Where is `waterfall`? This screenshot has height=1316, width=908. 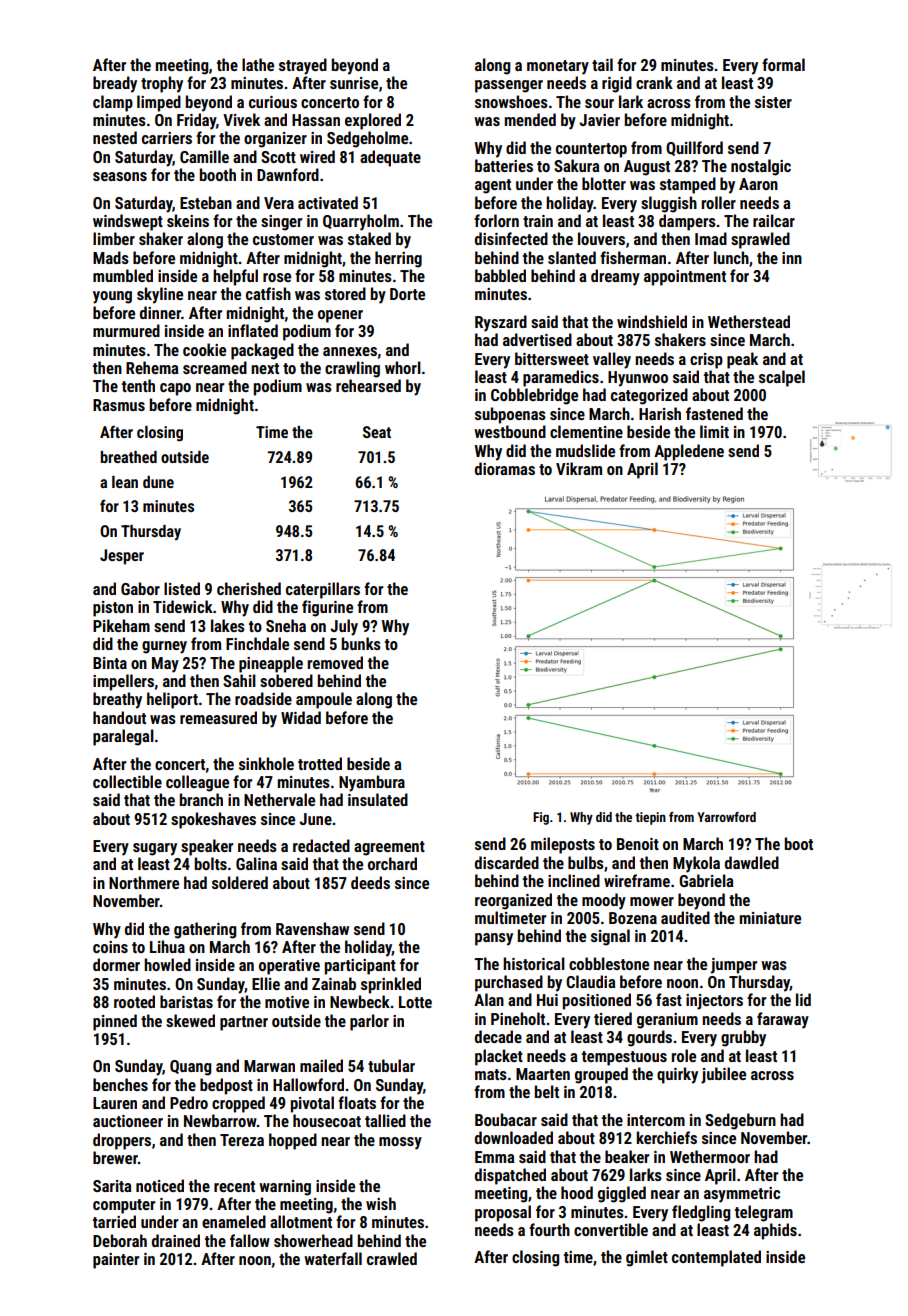 waterfall is located at coordinates (333, 1258).
